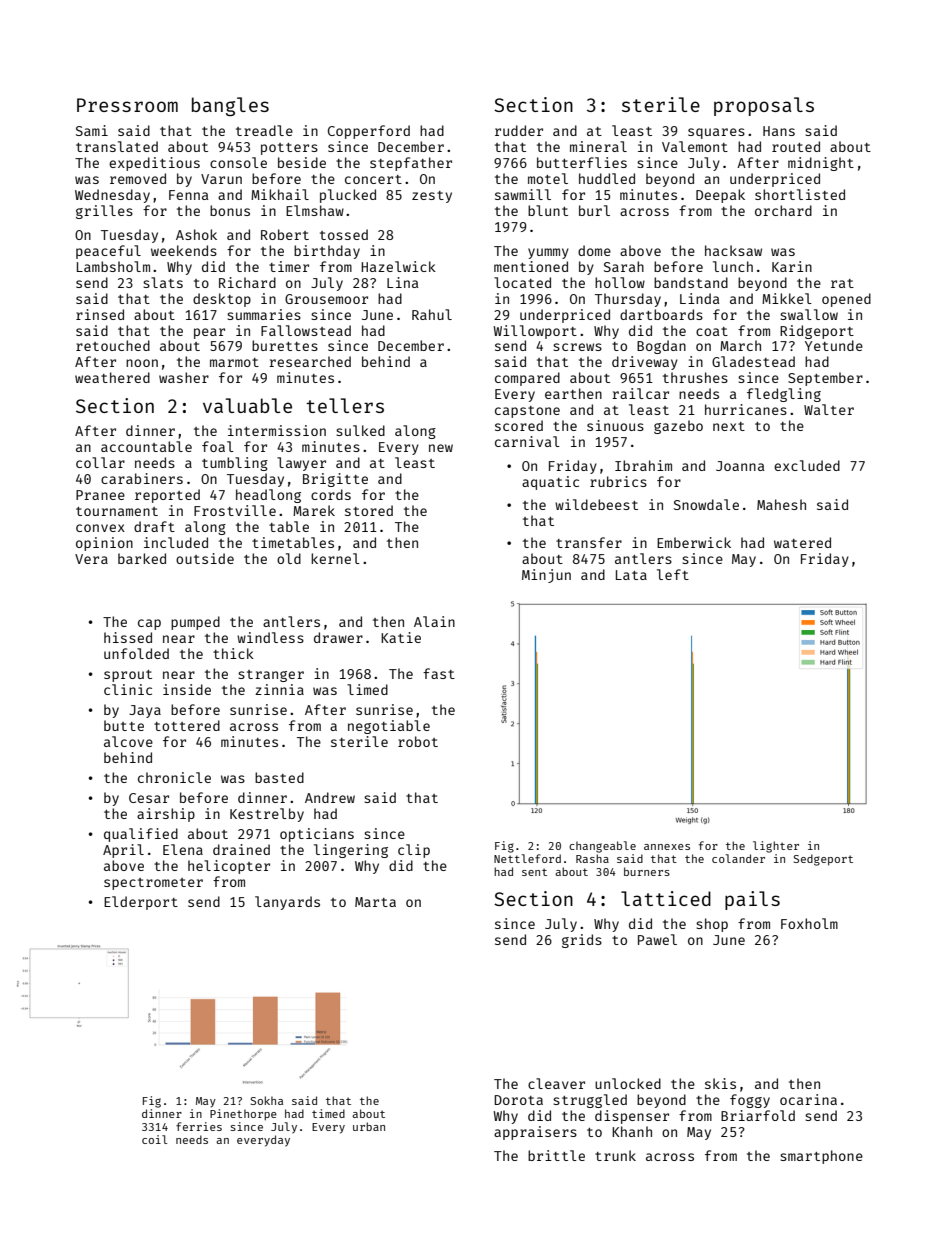 The height and width of the page is (1233, 952). I want to click on fast, so click(439, 673).
